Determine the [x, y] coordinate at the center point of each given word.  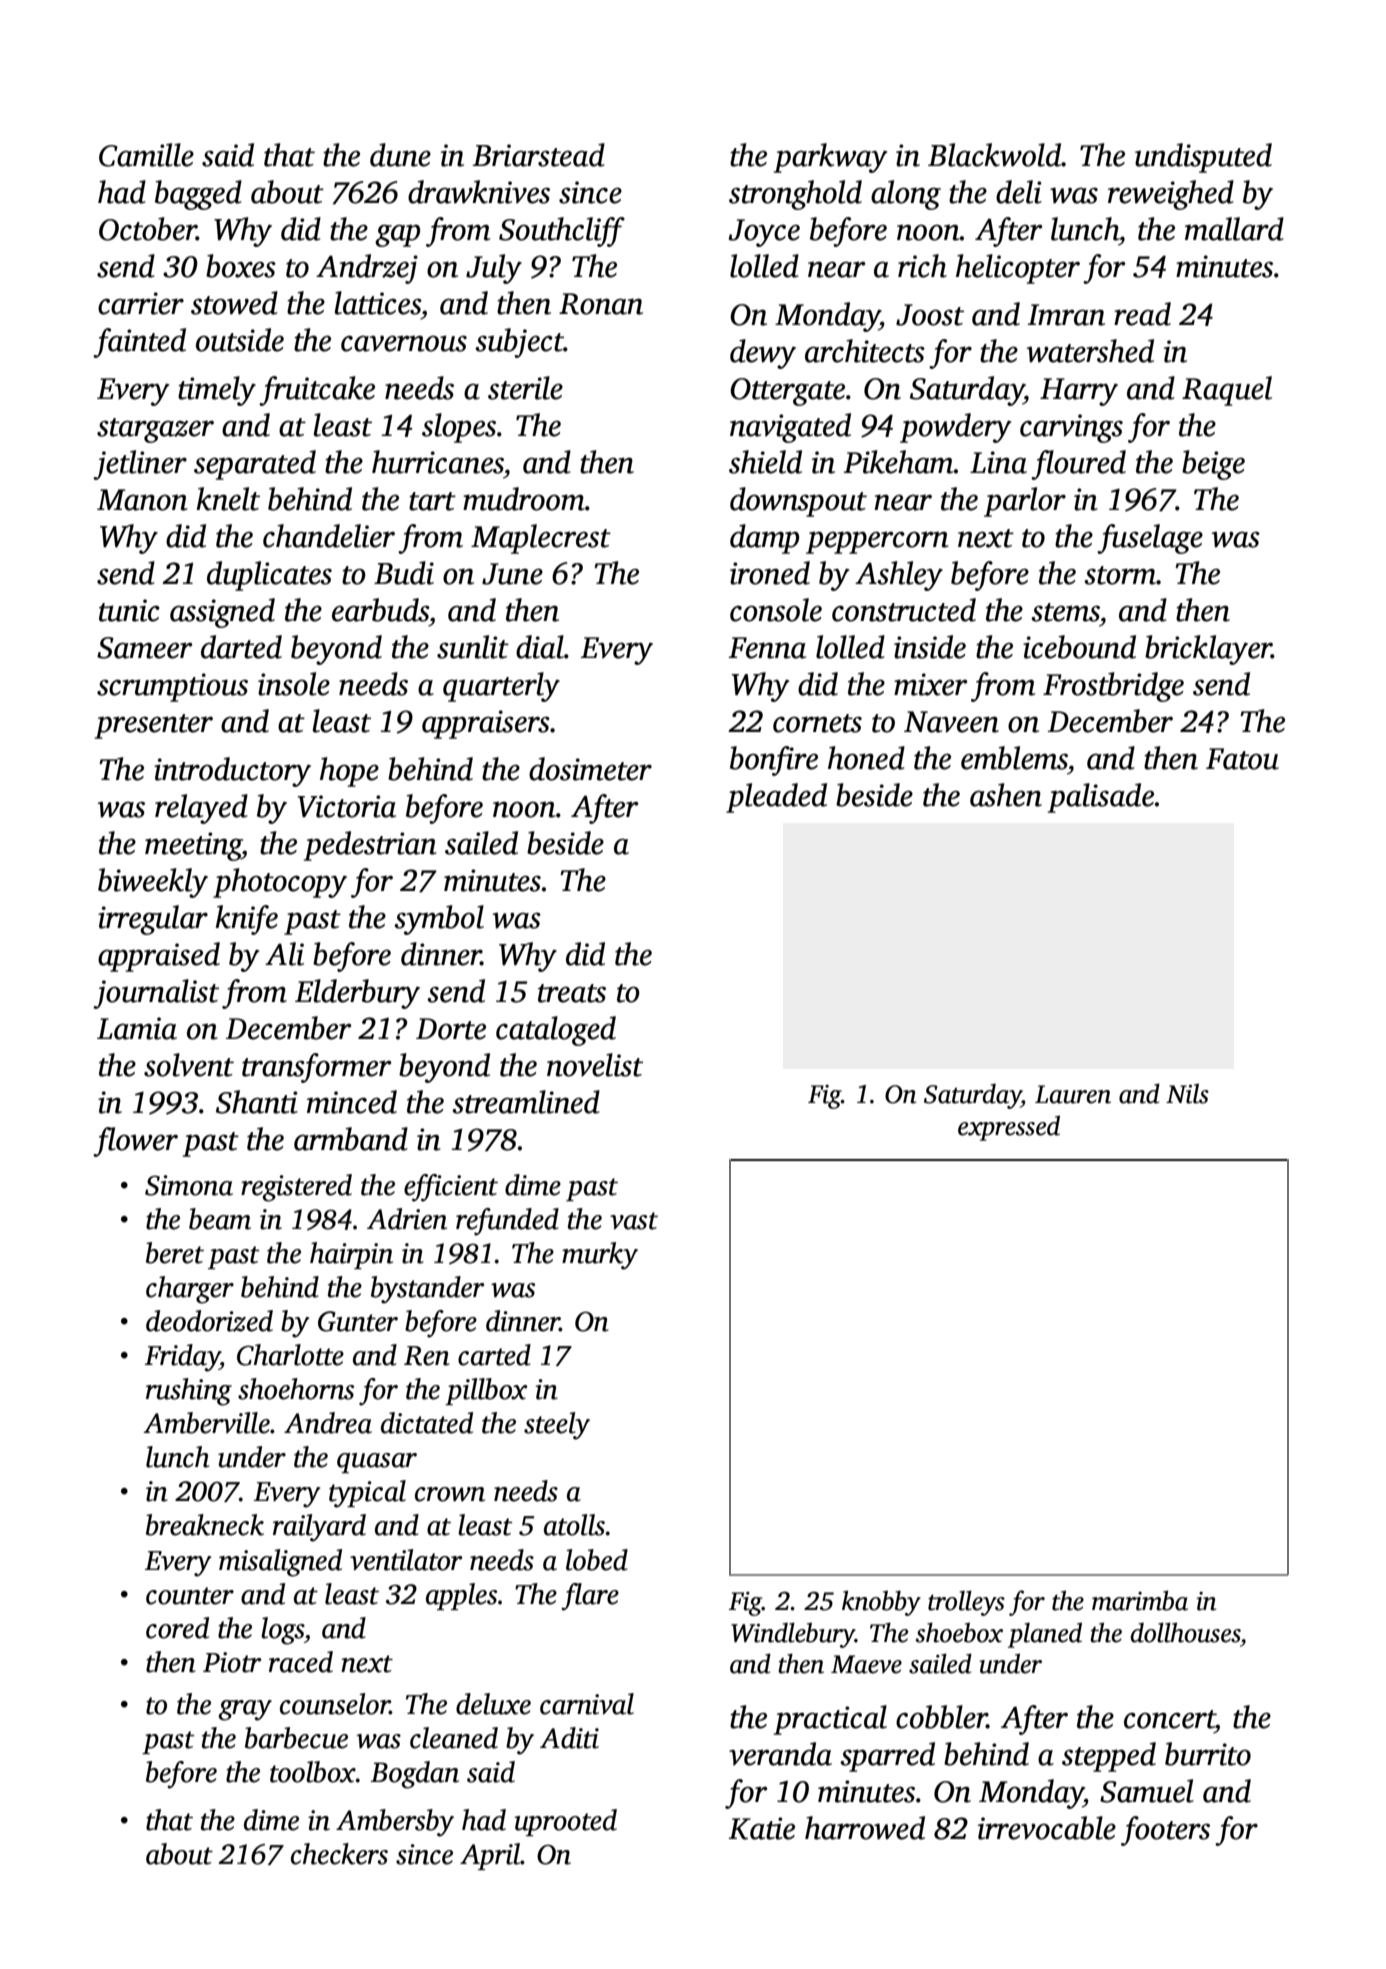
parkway [830, 158]
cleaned [454, 1738]
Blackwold [994, 155]
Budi [404, 573]
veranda [780, 1754]
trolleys [966, 1603]
